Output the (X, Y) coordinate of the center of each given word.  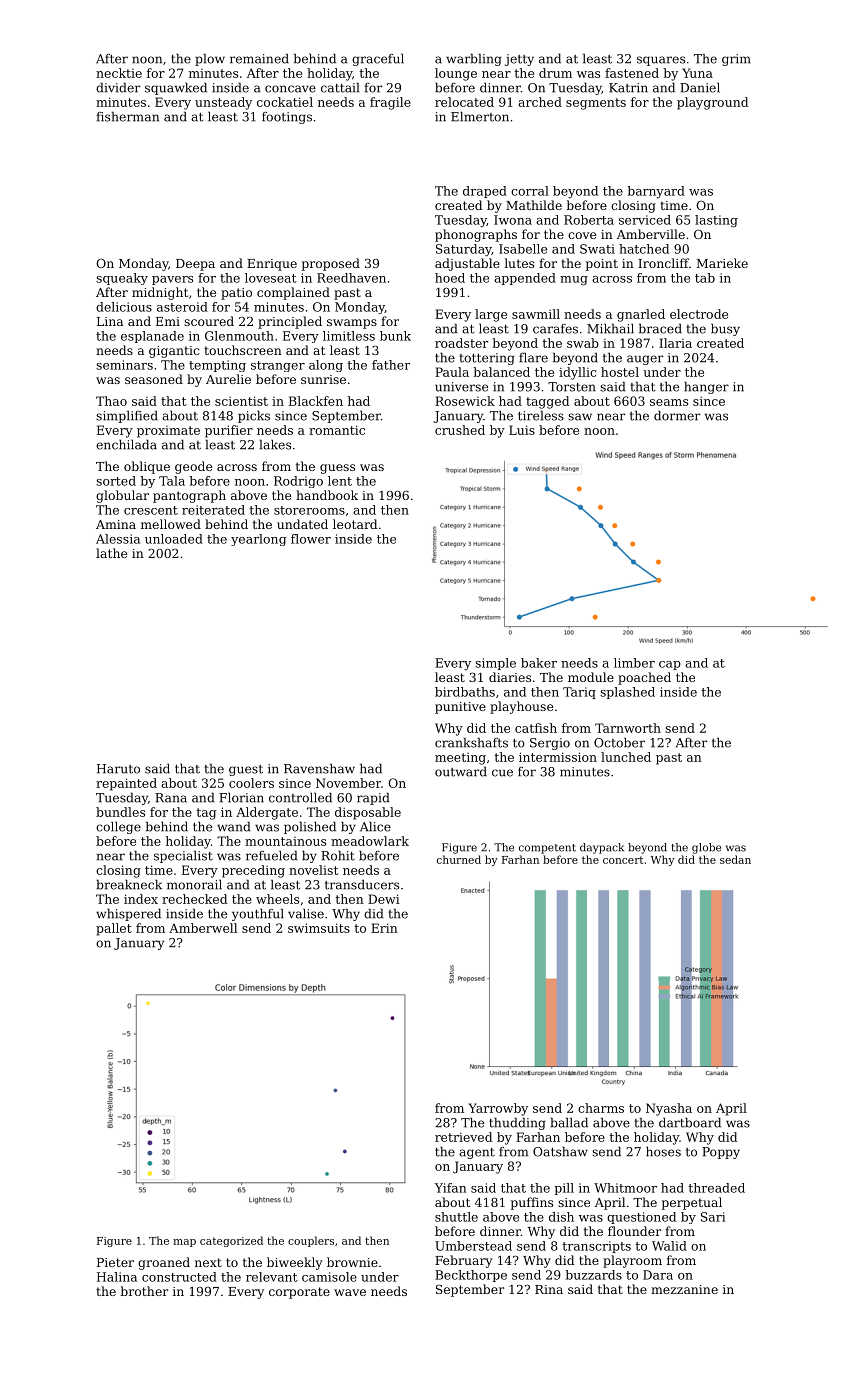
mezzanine (684, 1289)
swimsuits (319, 928)
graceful (378, 59)
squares (661, 61)
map (184, 1243)
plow (210, 59)
